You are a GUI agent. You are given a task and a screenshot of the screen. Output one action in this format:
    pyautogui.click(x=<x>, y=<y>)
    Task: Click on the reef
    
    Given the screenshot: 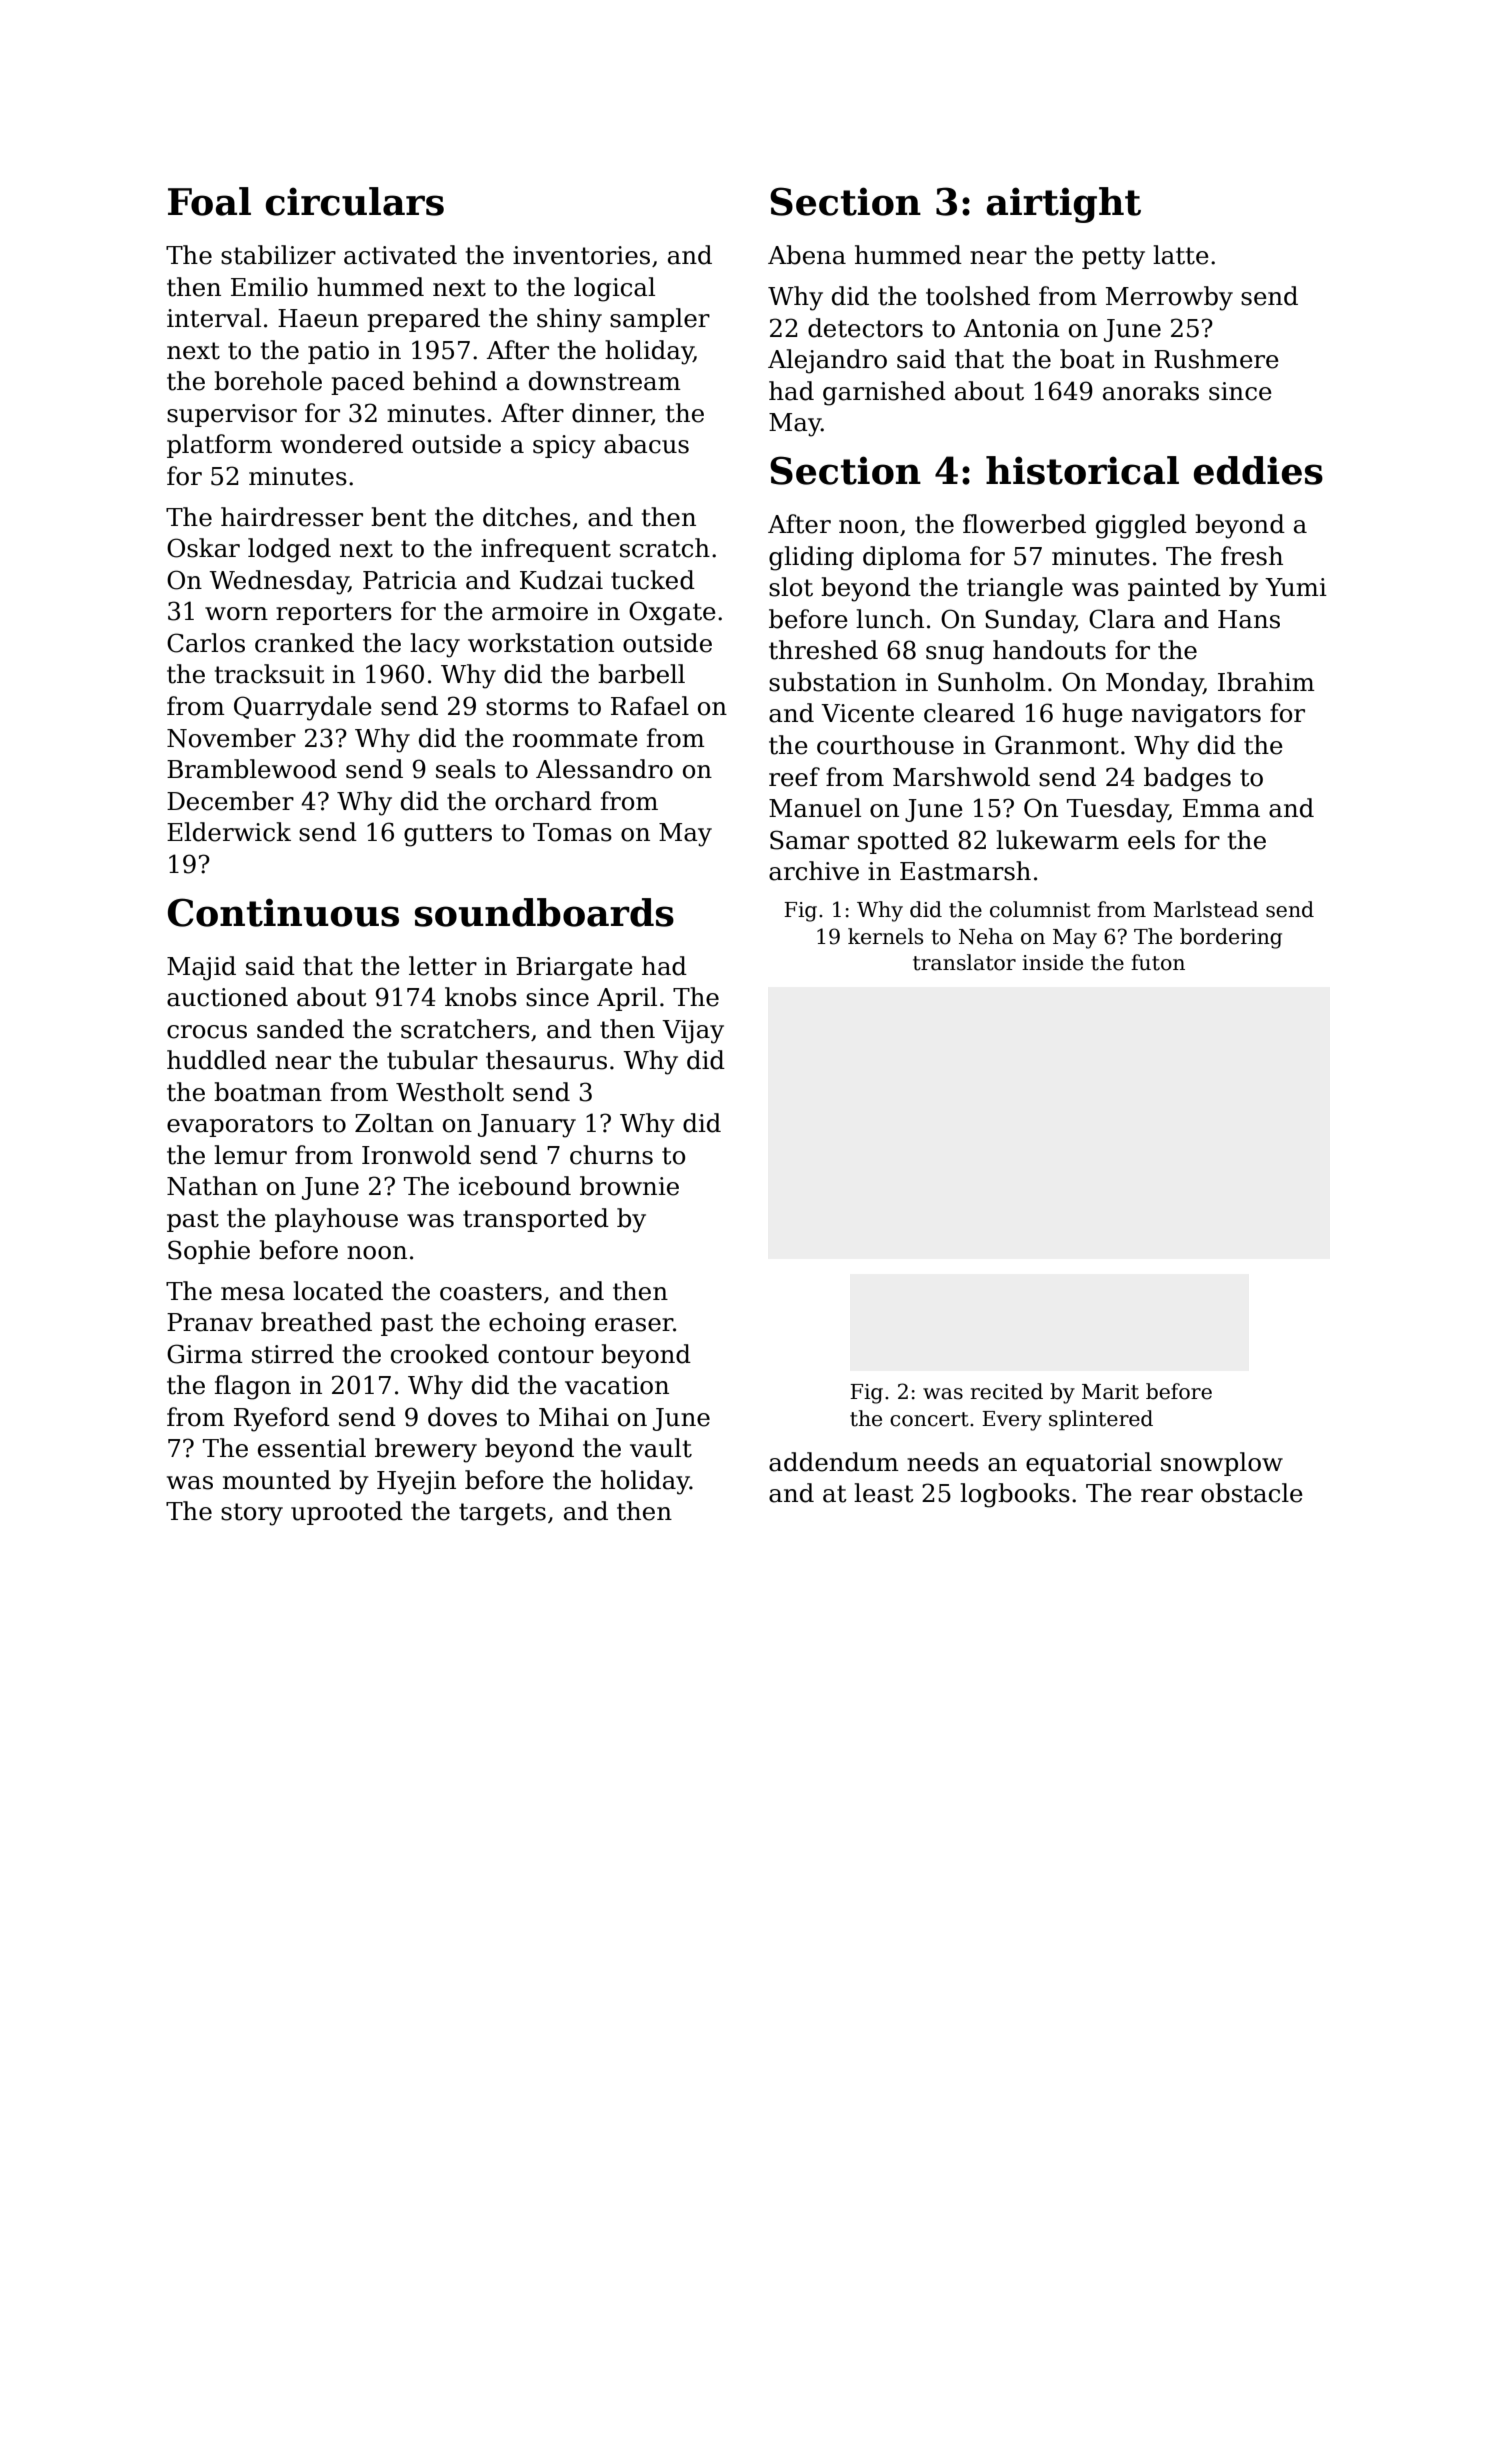 What is the action you would take?
    pyautogui.click(x=794, y=777)
